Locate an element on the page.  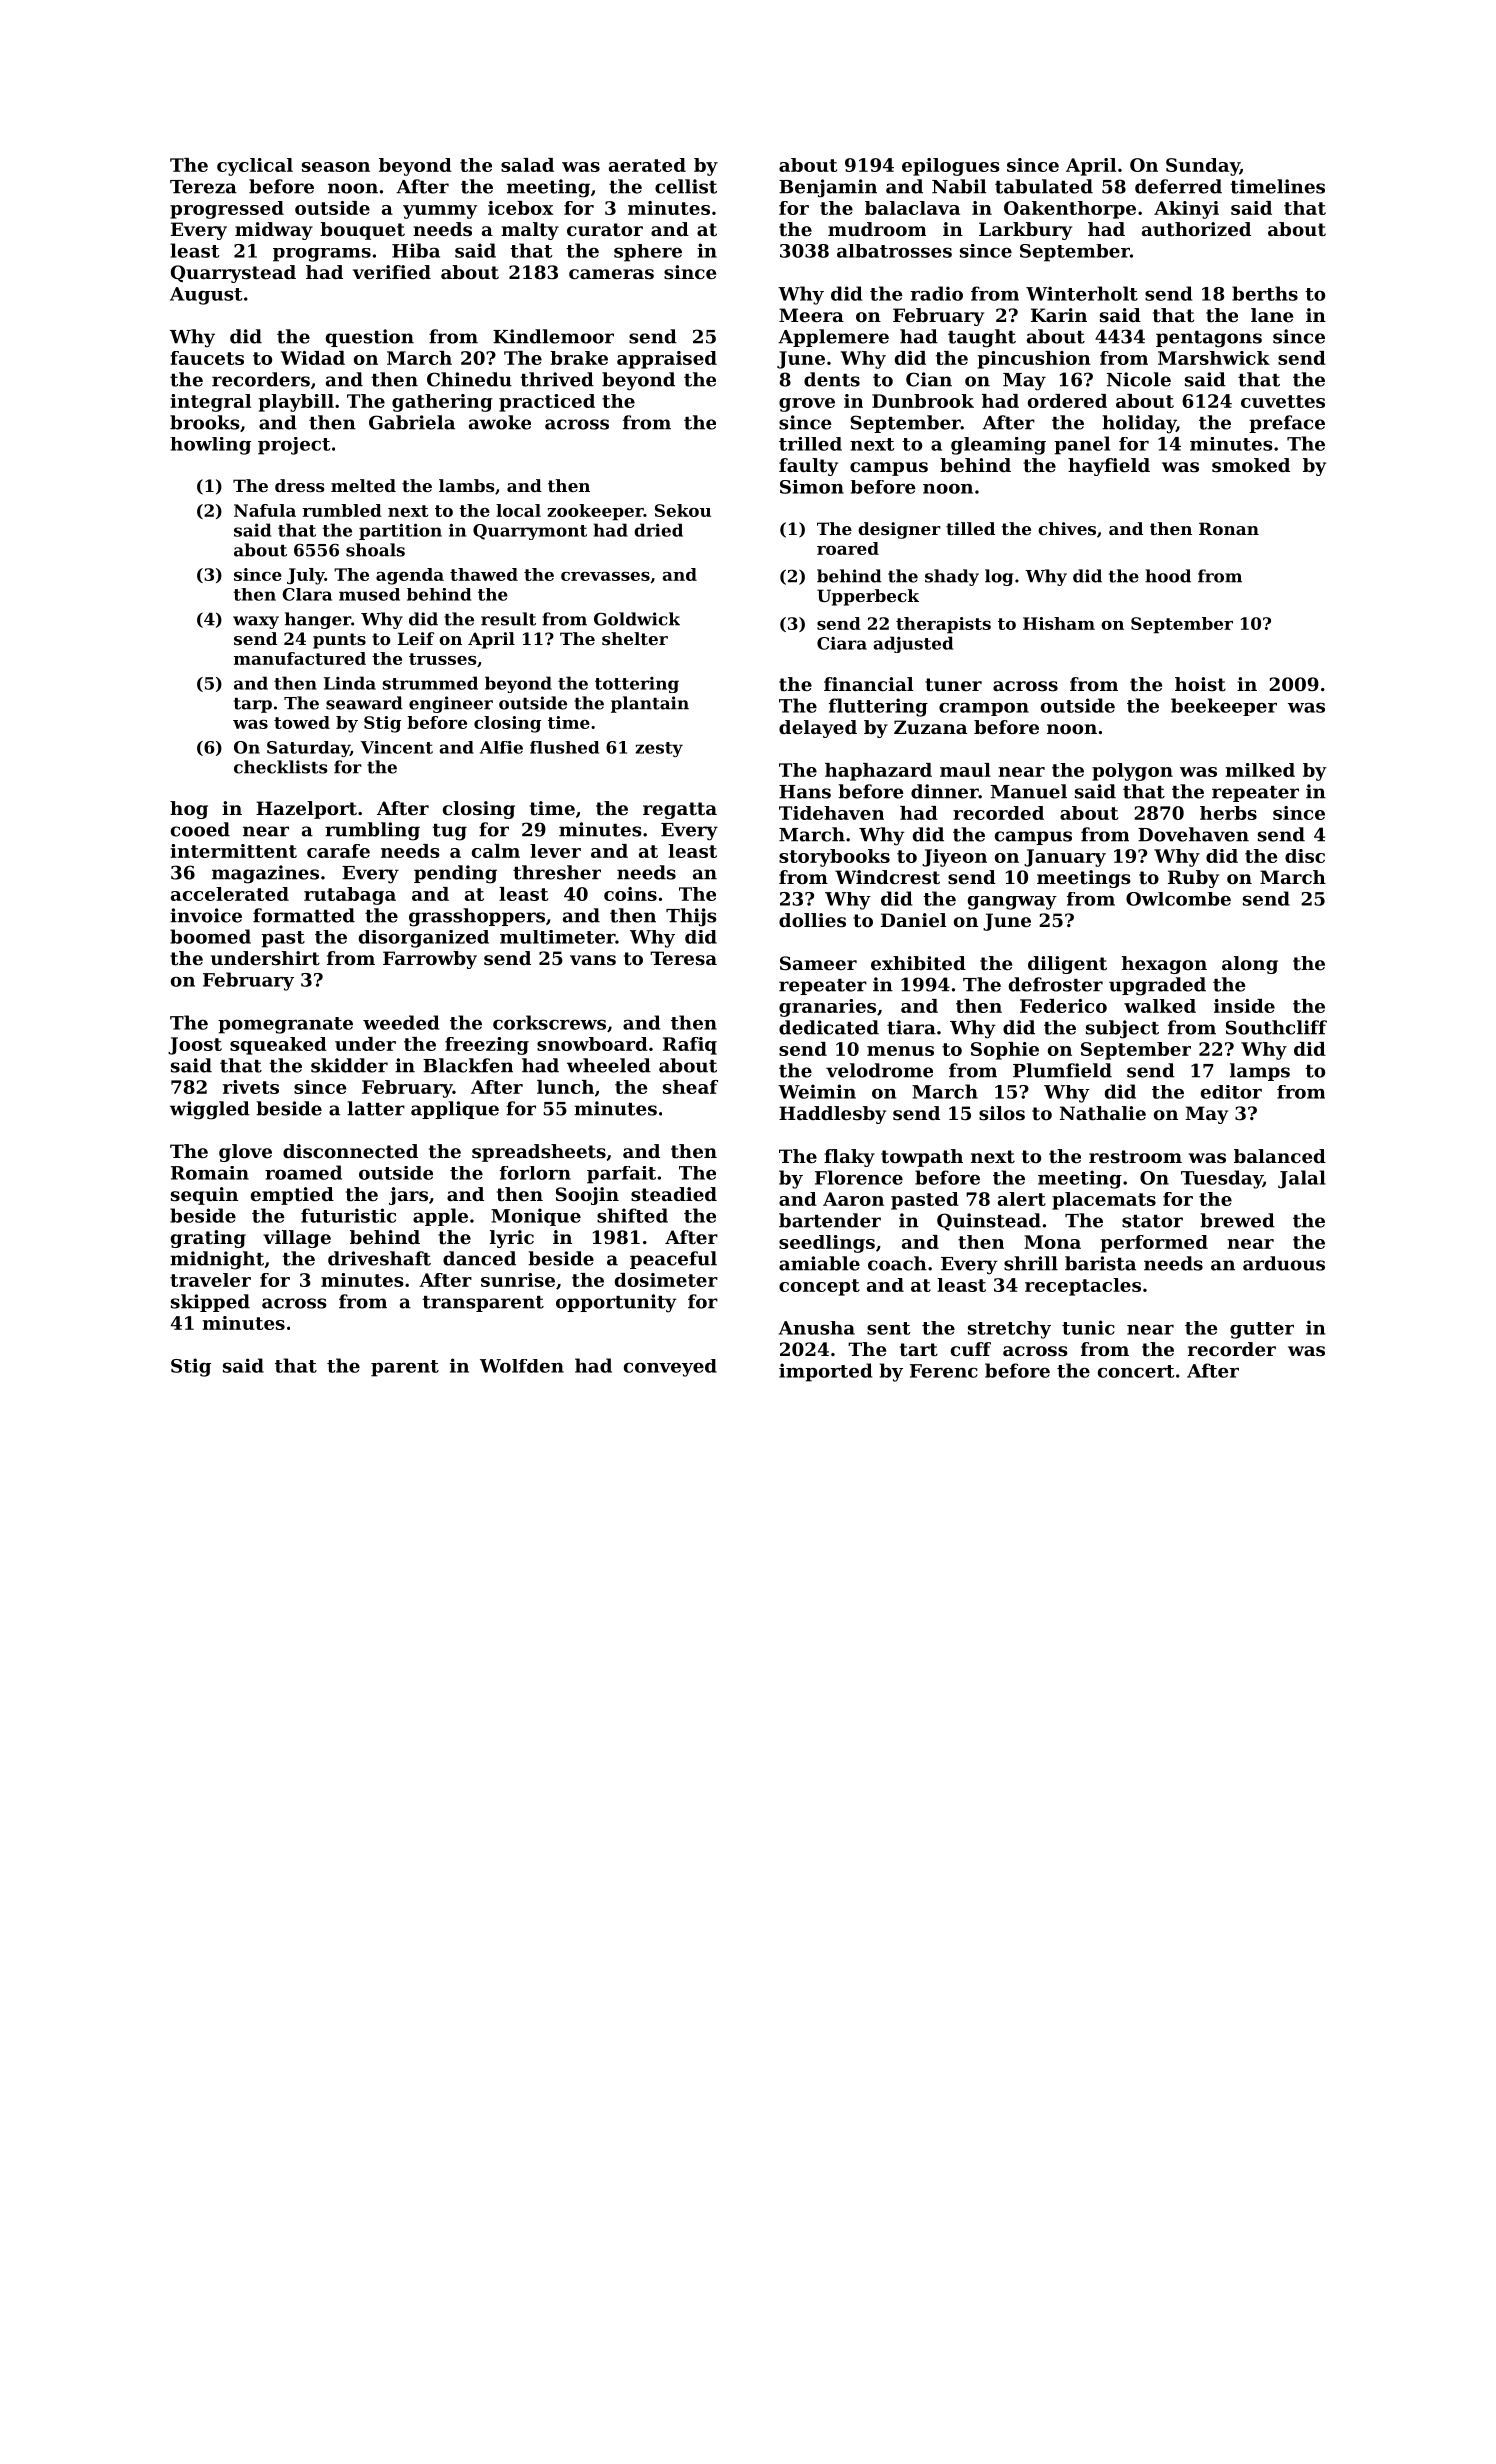
Ronan is located at coordinates (1229, 528).
